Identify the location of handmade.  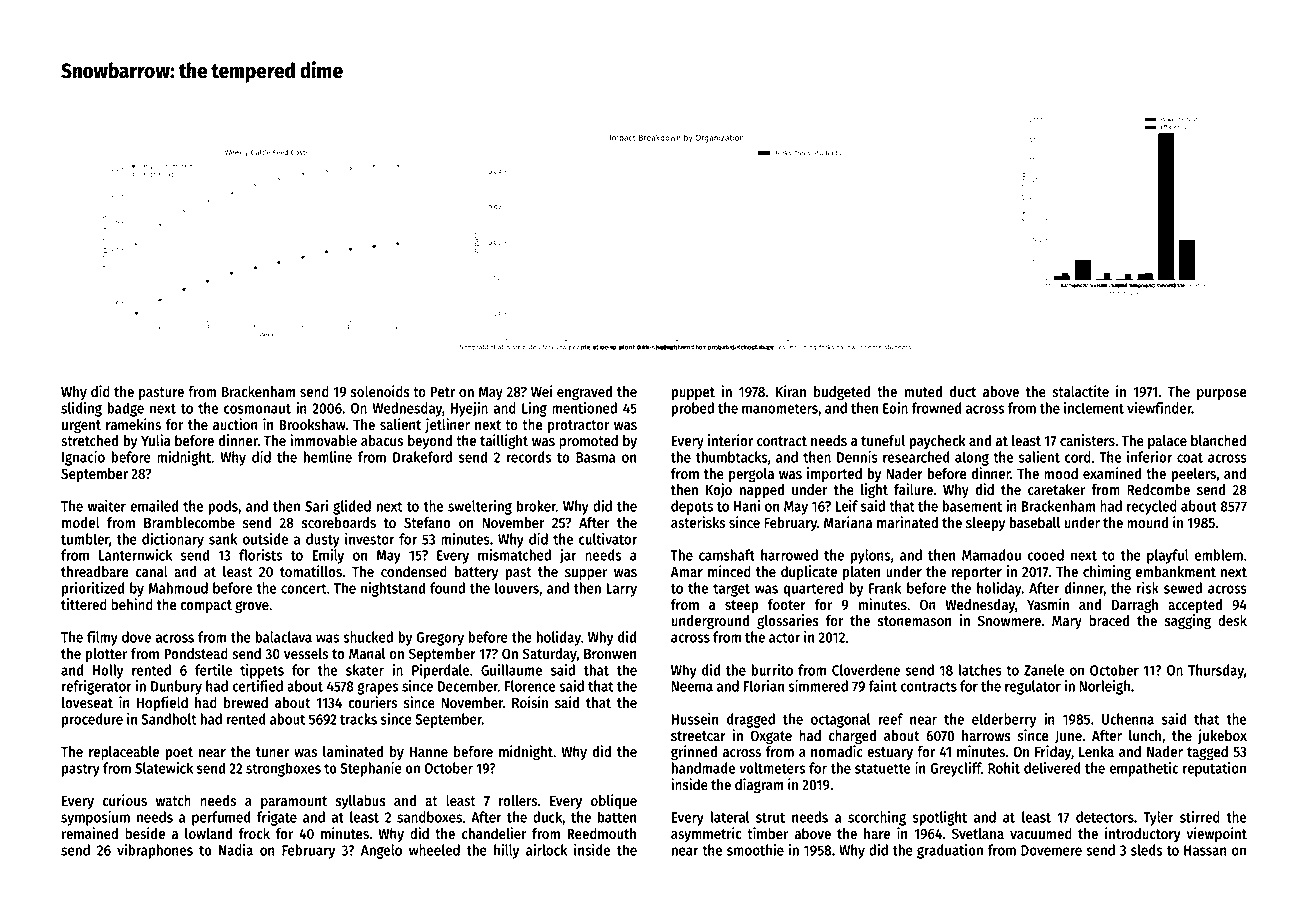
(703, 768).
